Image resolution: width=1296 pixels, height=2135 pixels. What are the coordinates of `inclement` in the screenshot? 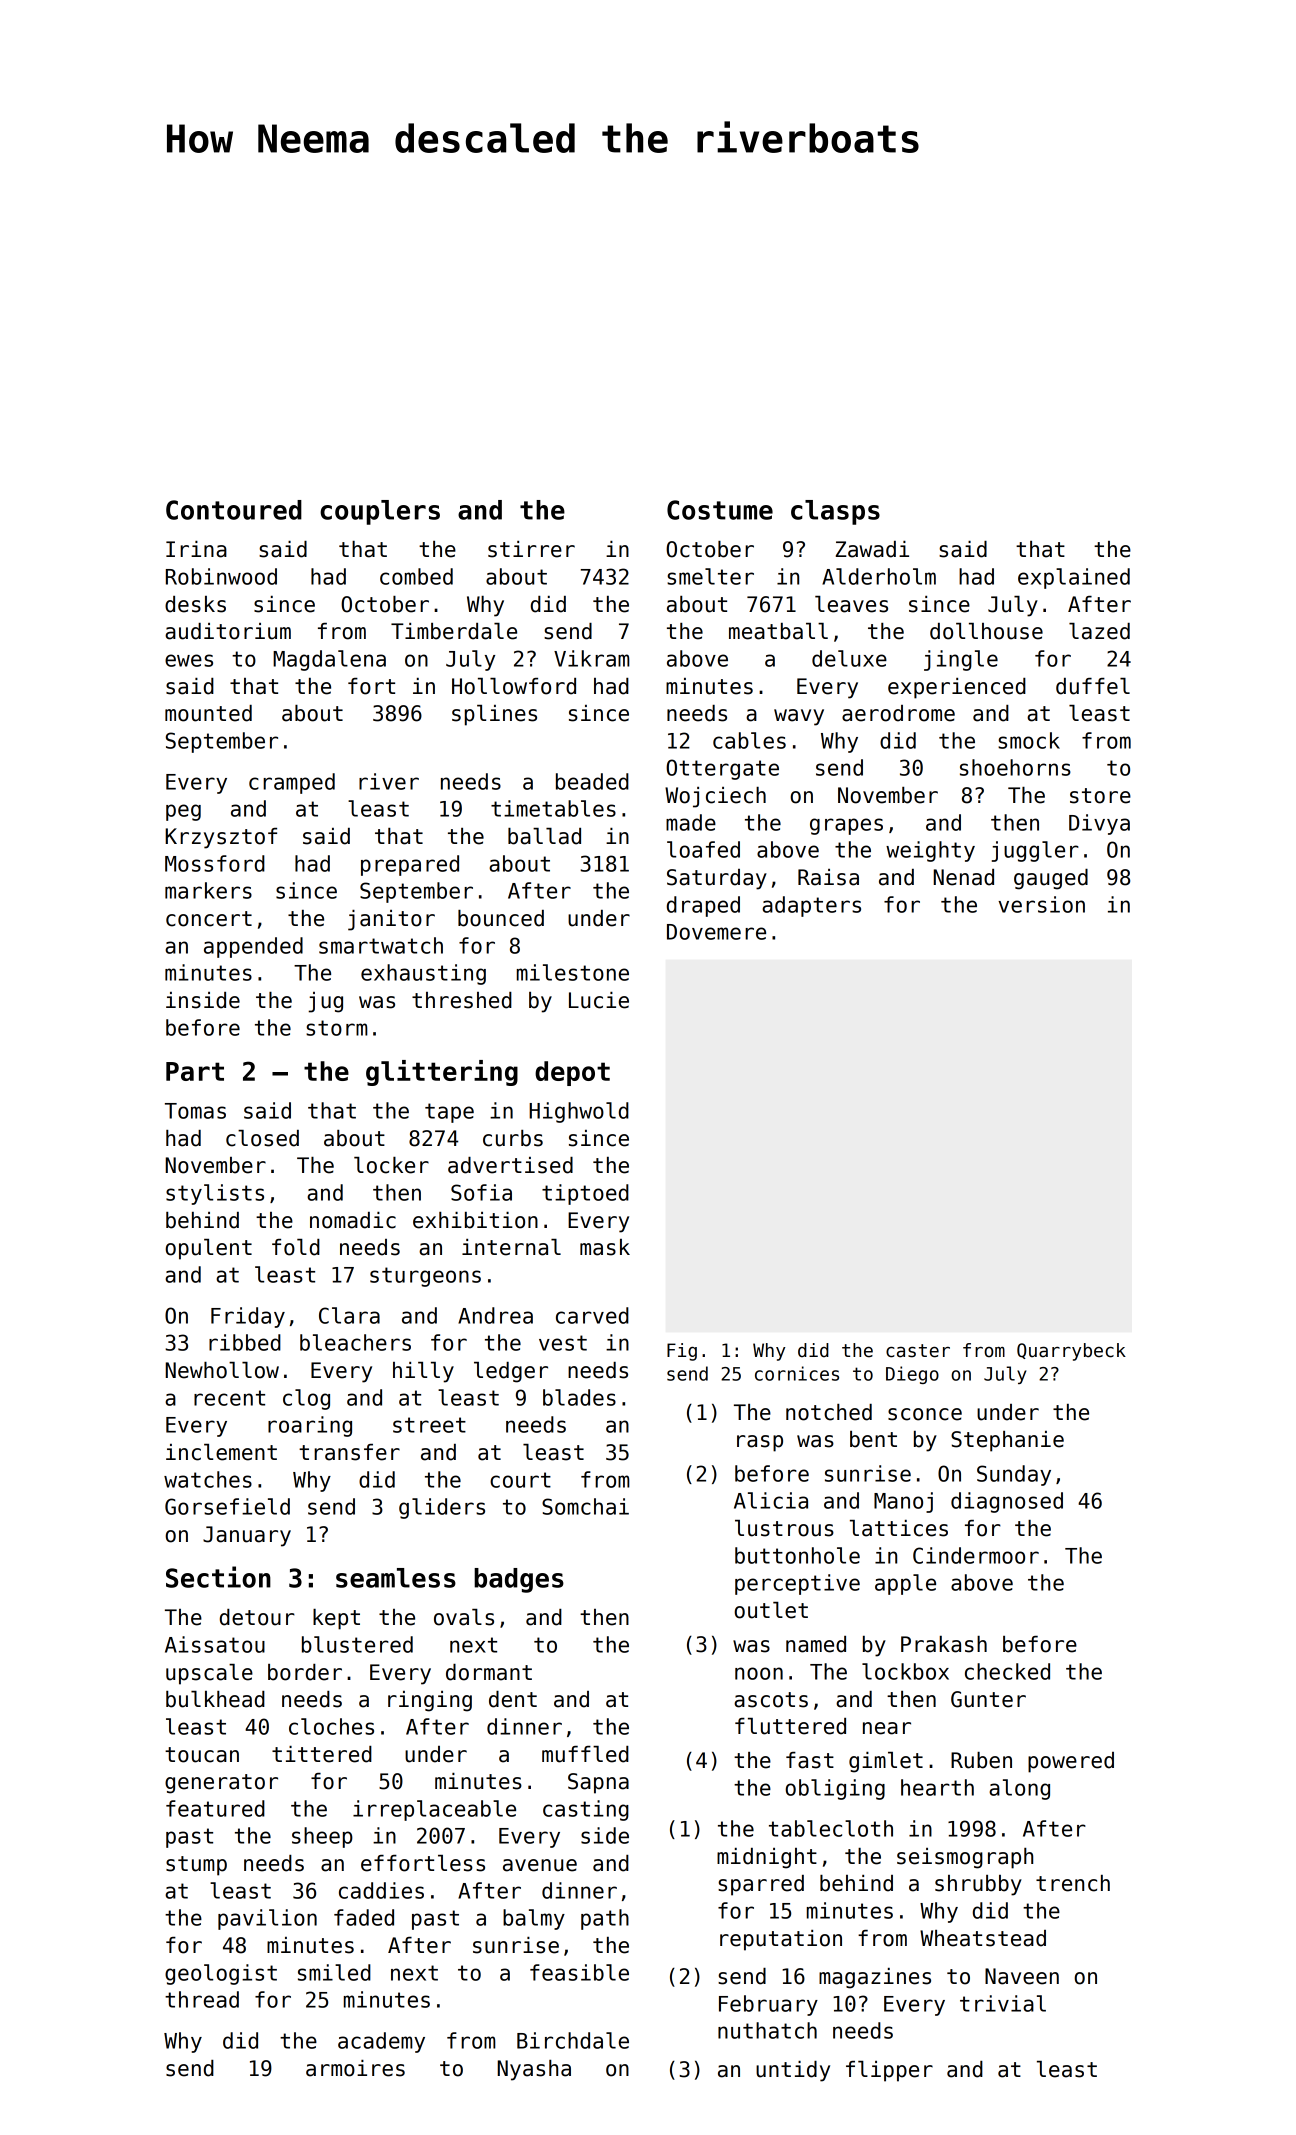 It's located at (221, 1452).
